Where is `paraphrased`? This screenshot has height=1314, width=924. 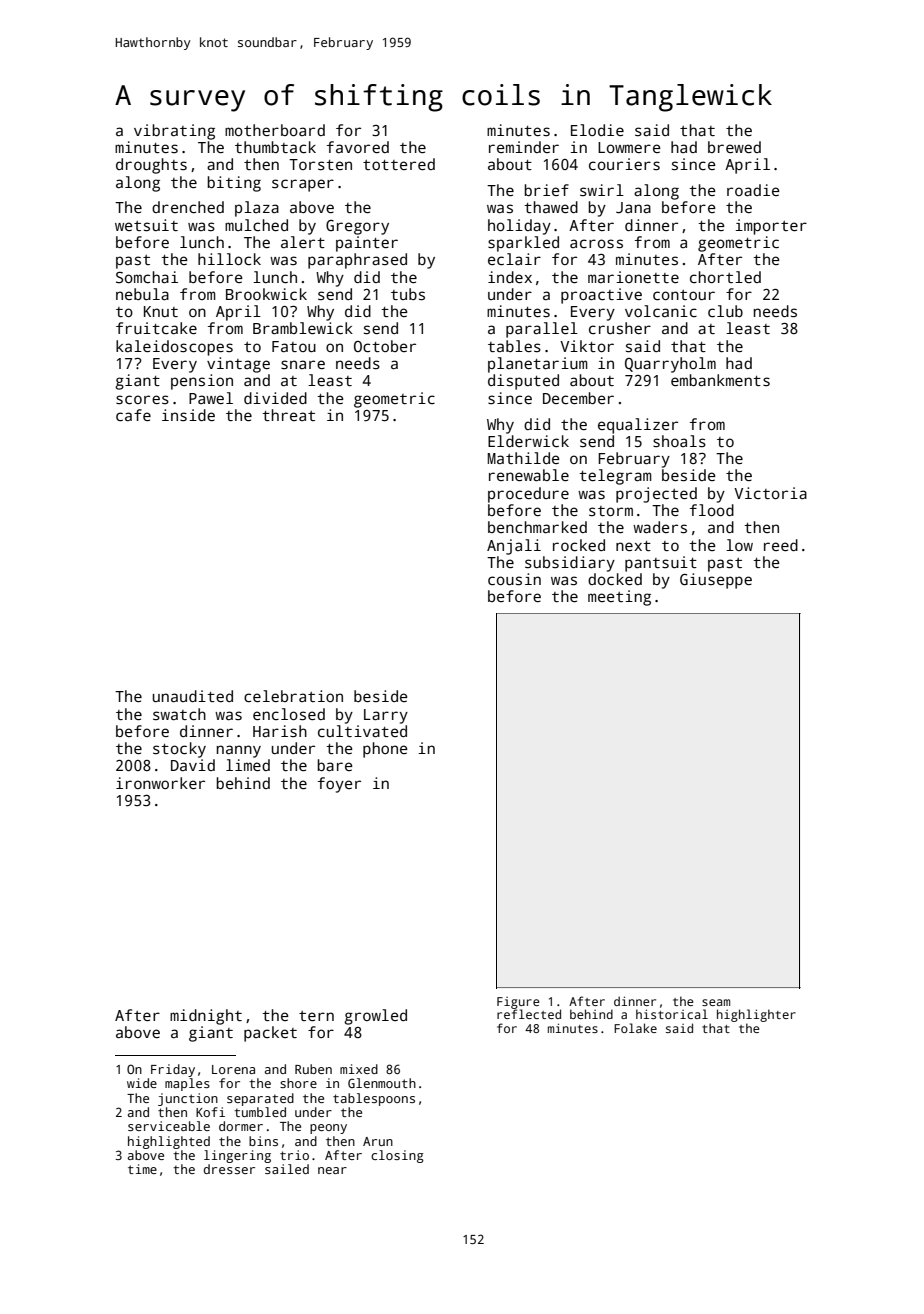 paraphrased is located at coordinates (357, 261).
